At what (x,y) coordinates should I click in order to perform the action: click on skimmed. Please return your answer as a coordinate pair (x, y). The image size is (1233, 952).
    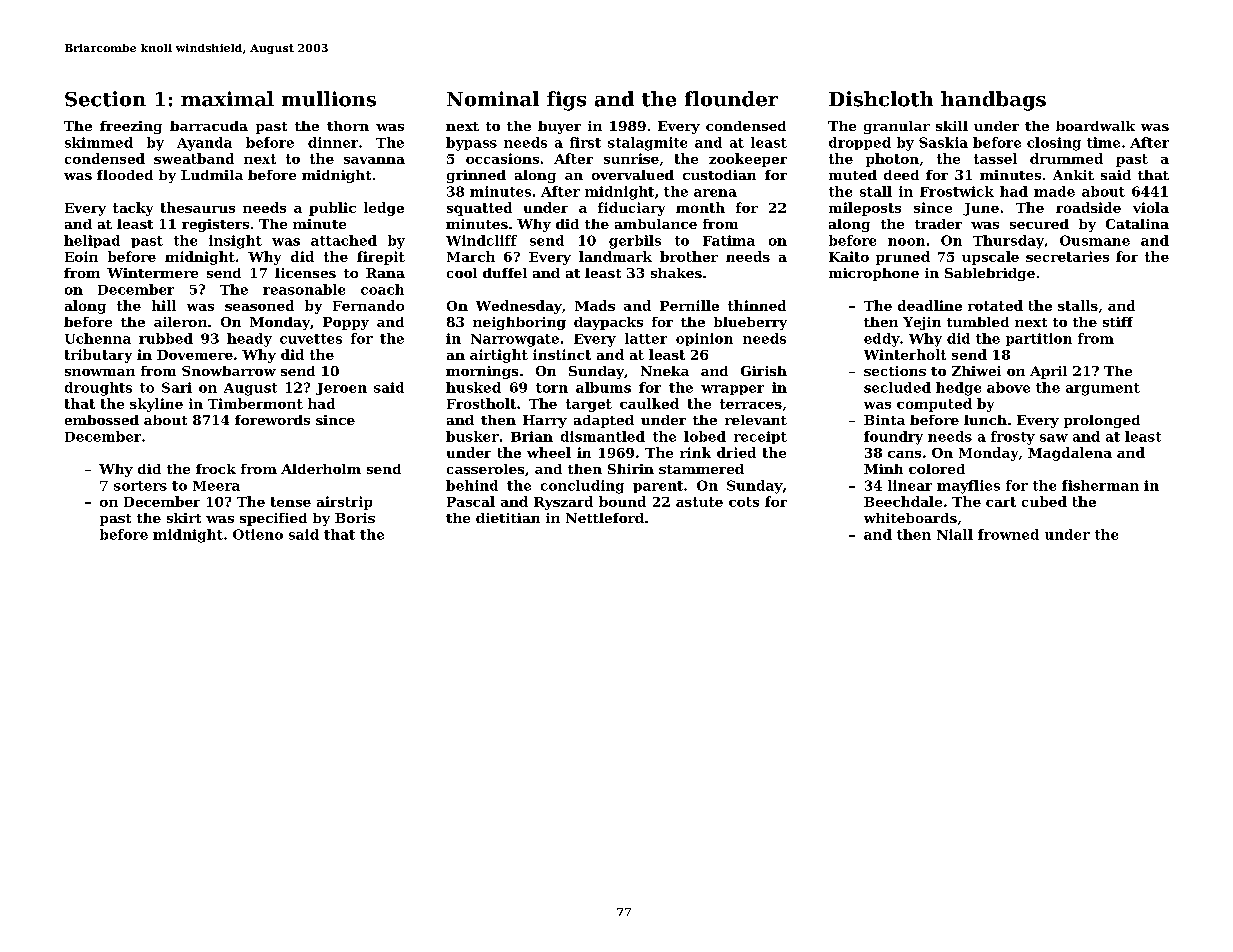
    Looking at the image, I should click on (99, 142).
